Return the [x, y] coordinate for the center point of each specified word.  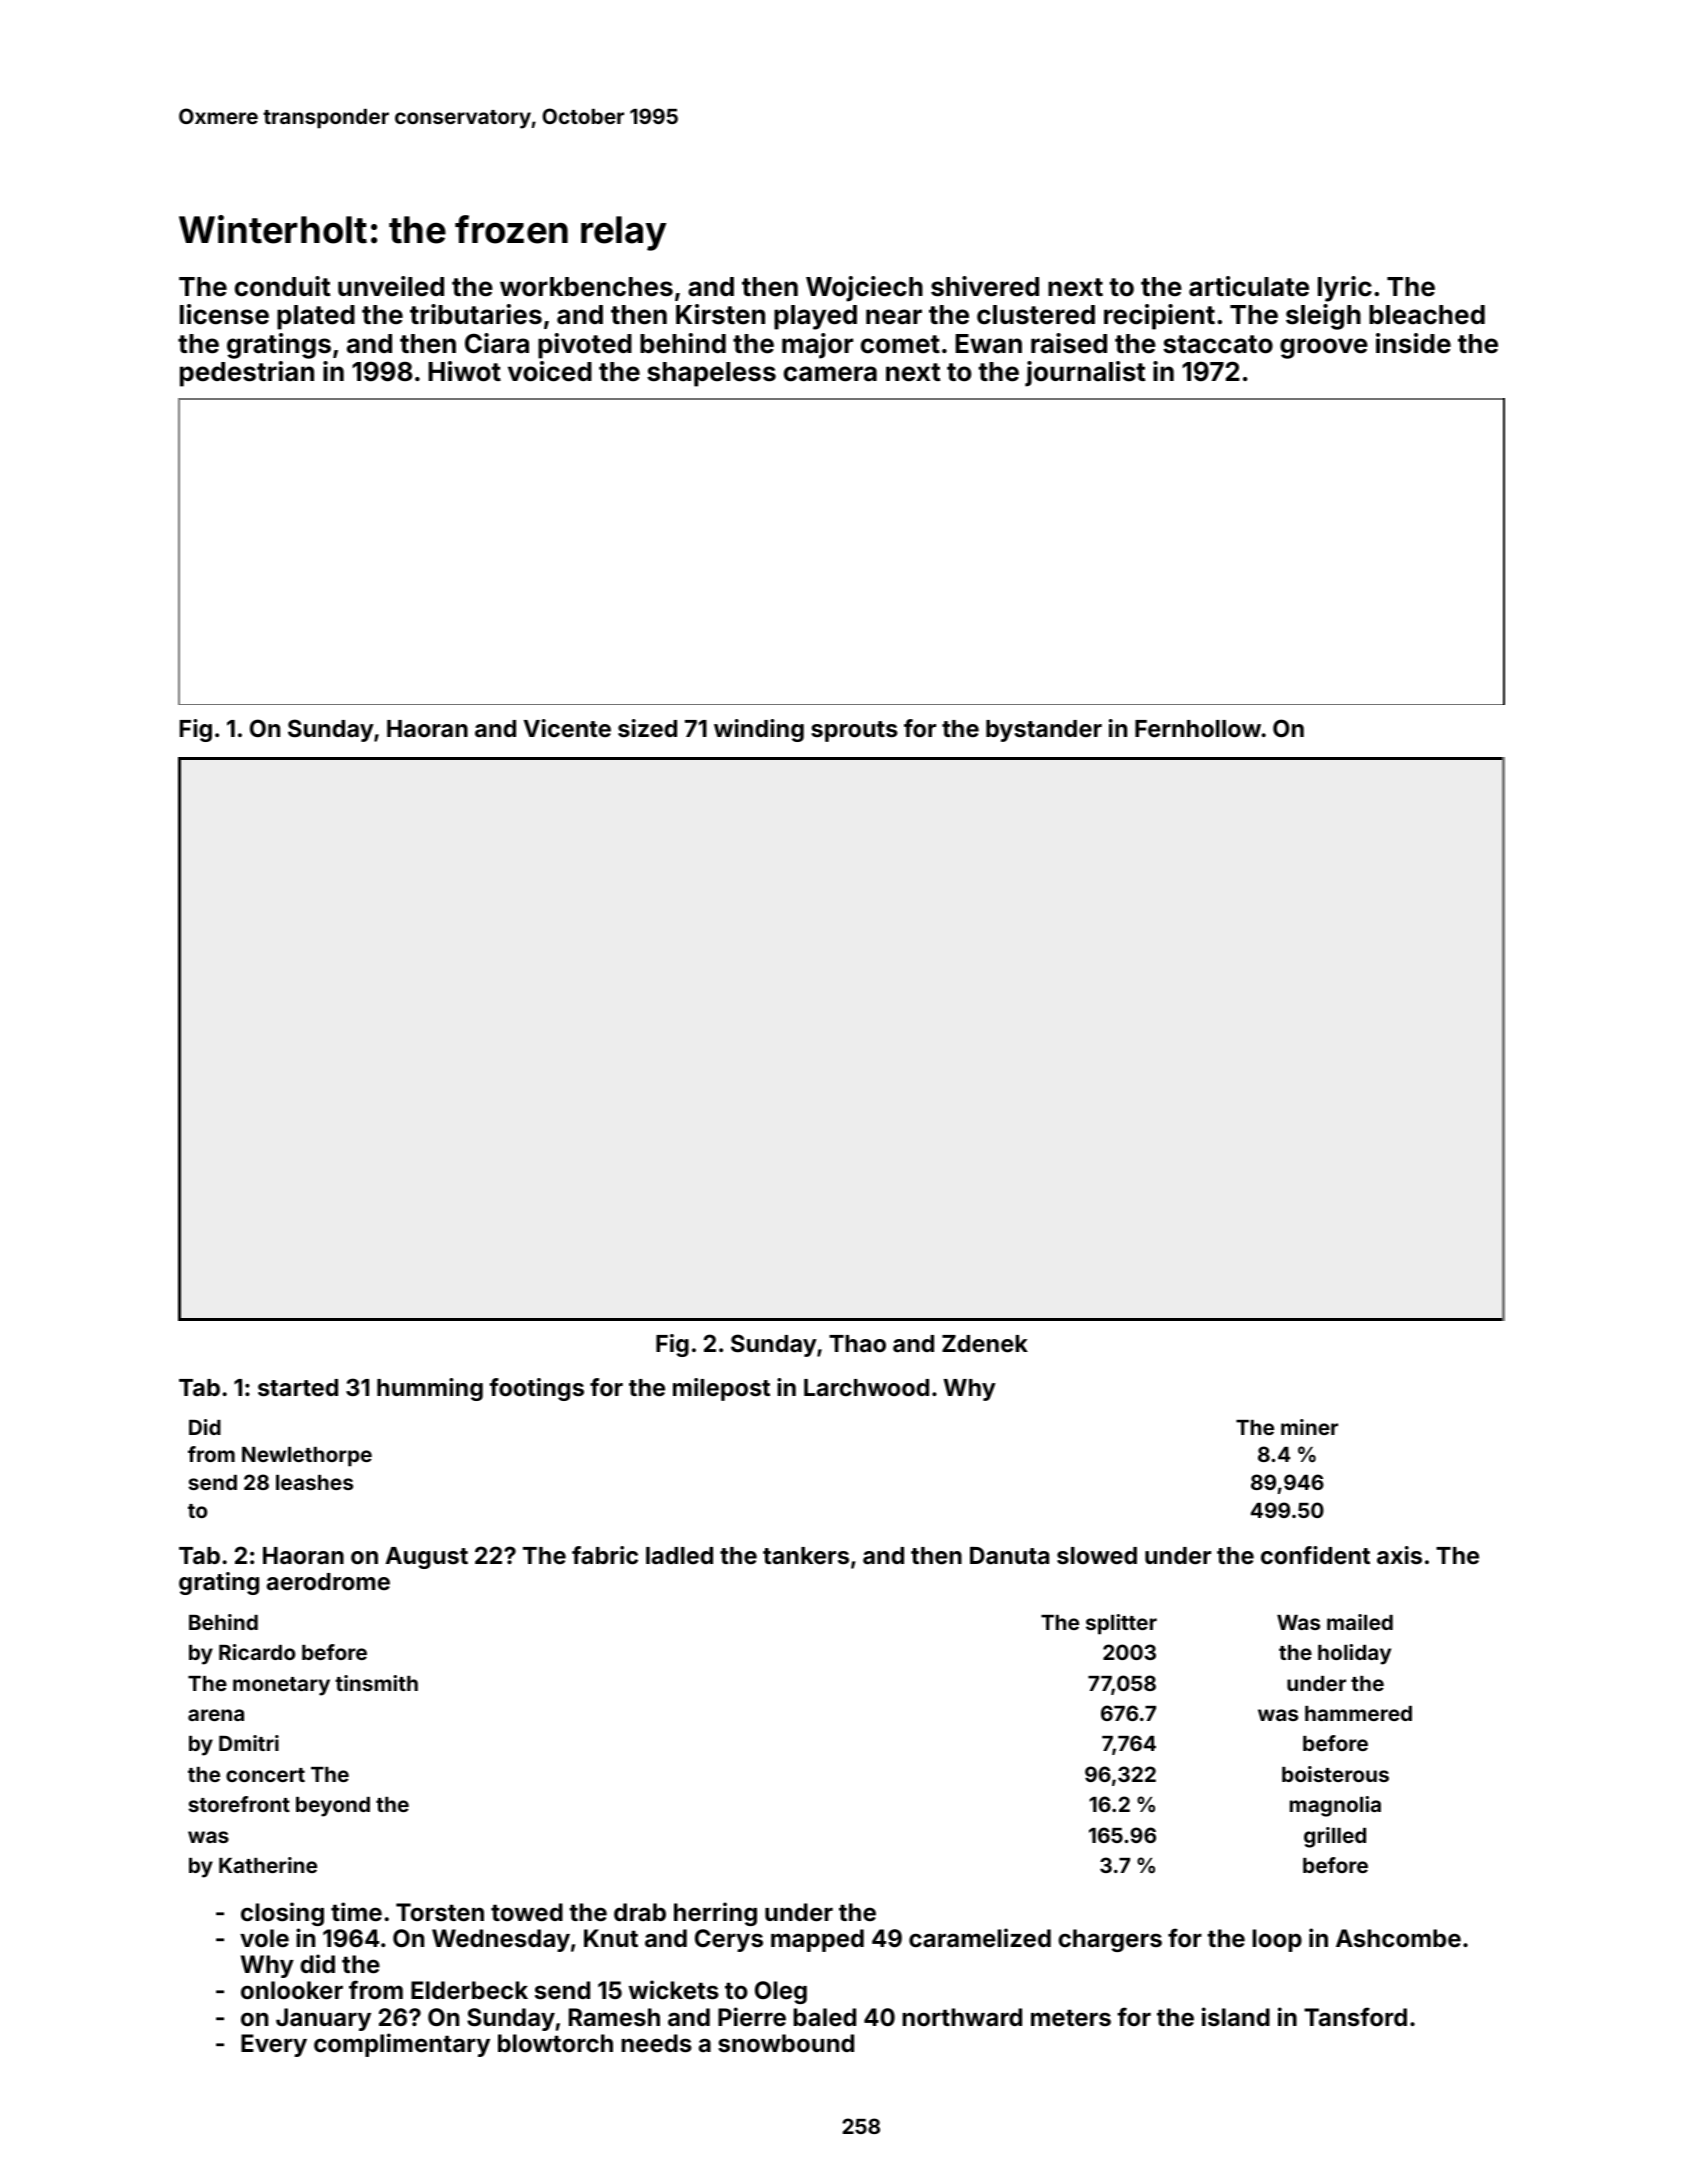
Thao [857, 1344]
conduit [283, 286]
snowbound [786, 2043]
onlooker [292, 1990]
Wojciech [864, 289]
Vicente [567, 728]
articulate [1249, 286]
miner [1309, 1427]
